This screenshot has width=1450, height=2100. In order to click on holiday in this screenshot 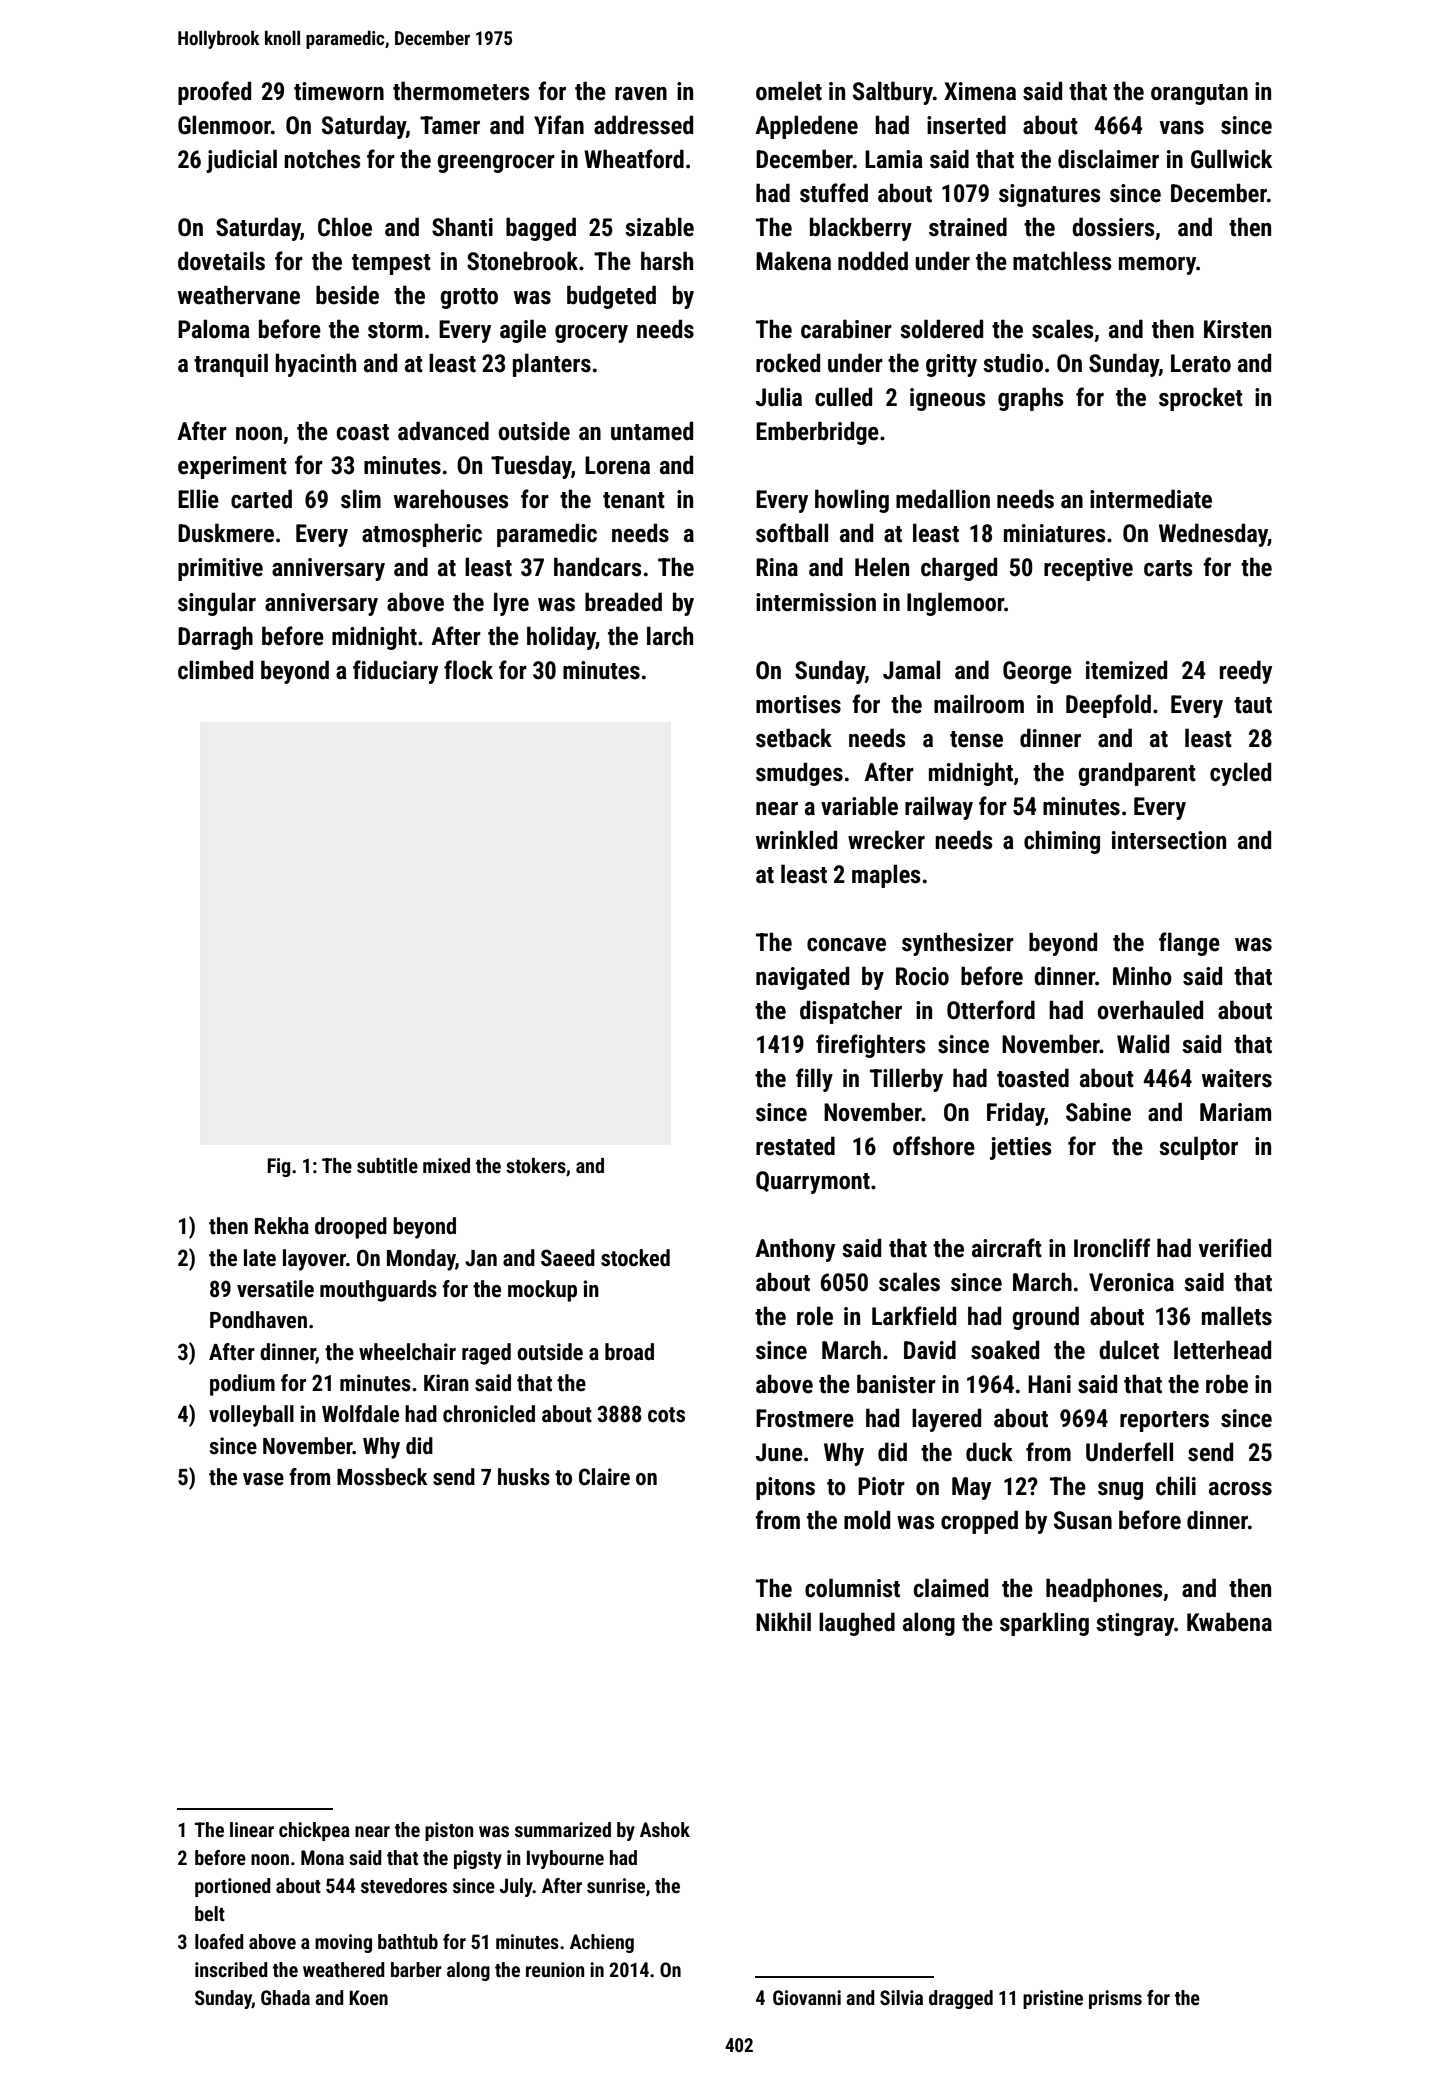, I will do `click(561, 638)`.
